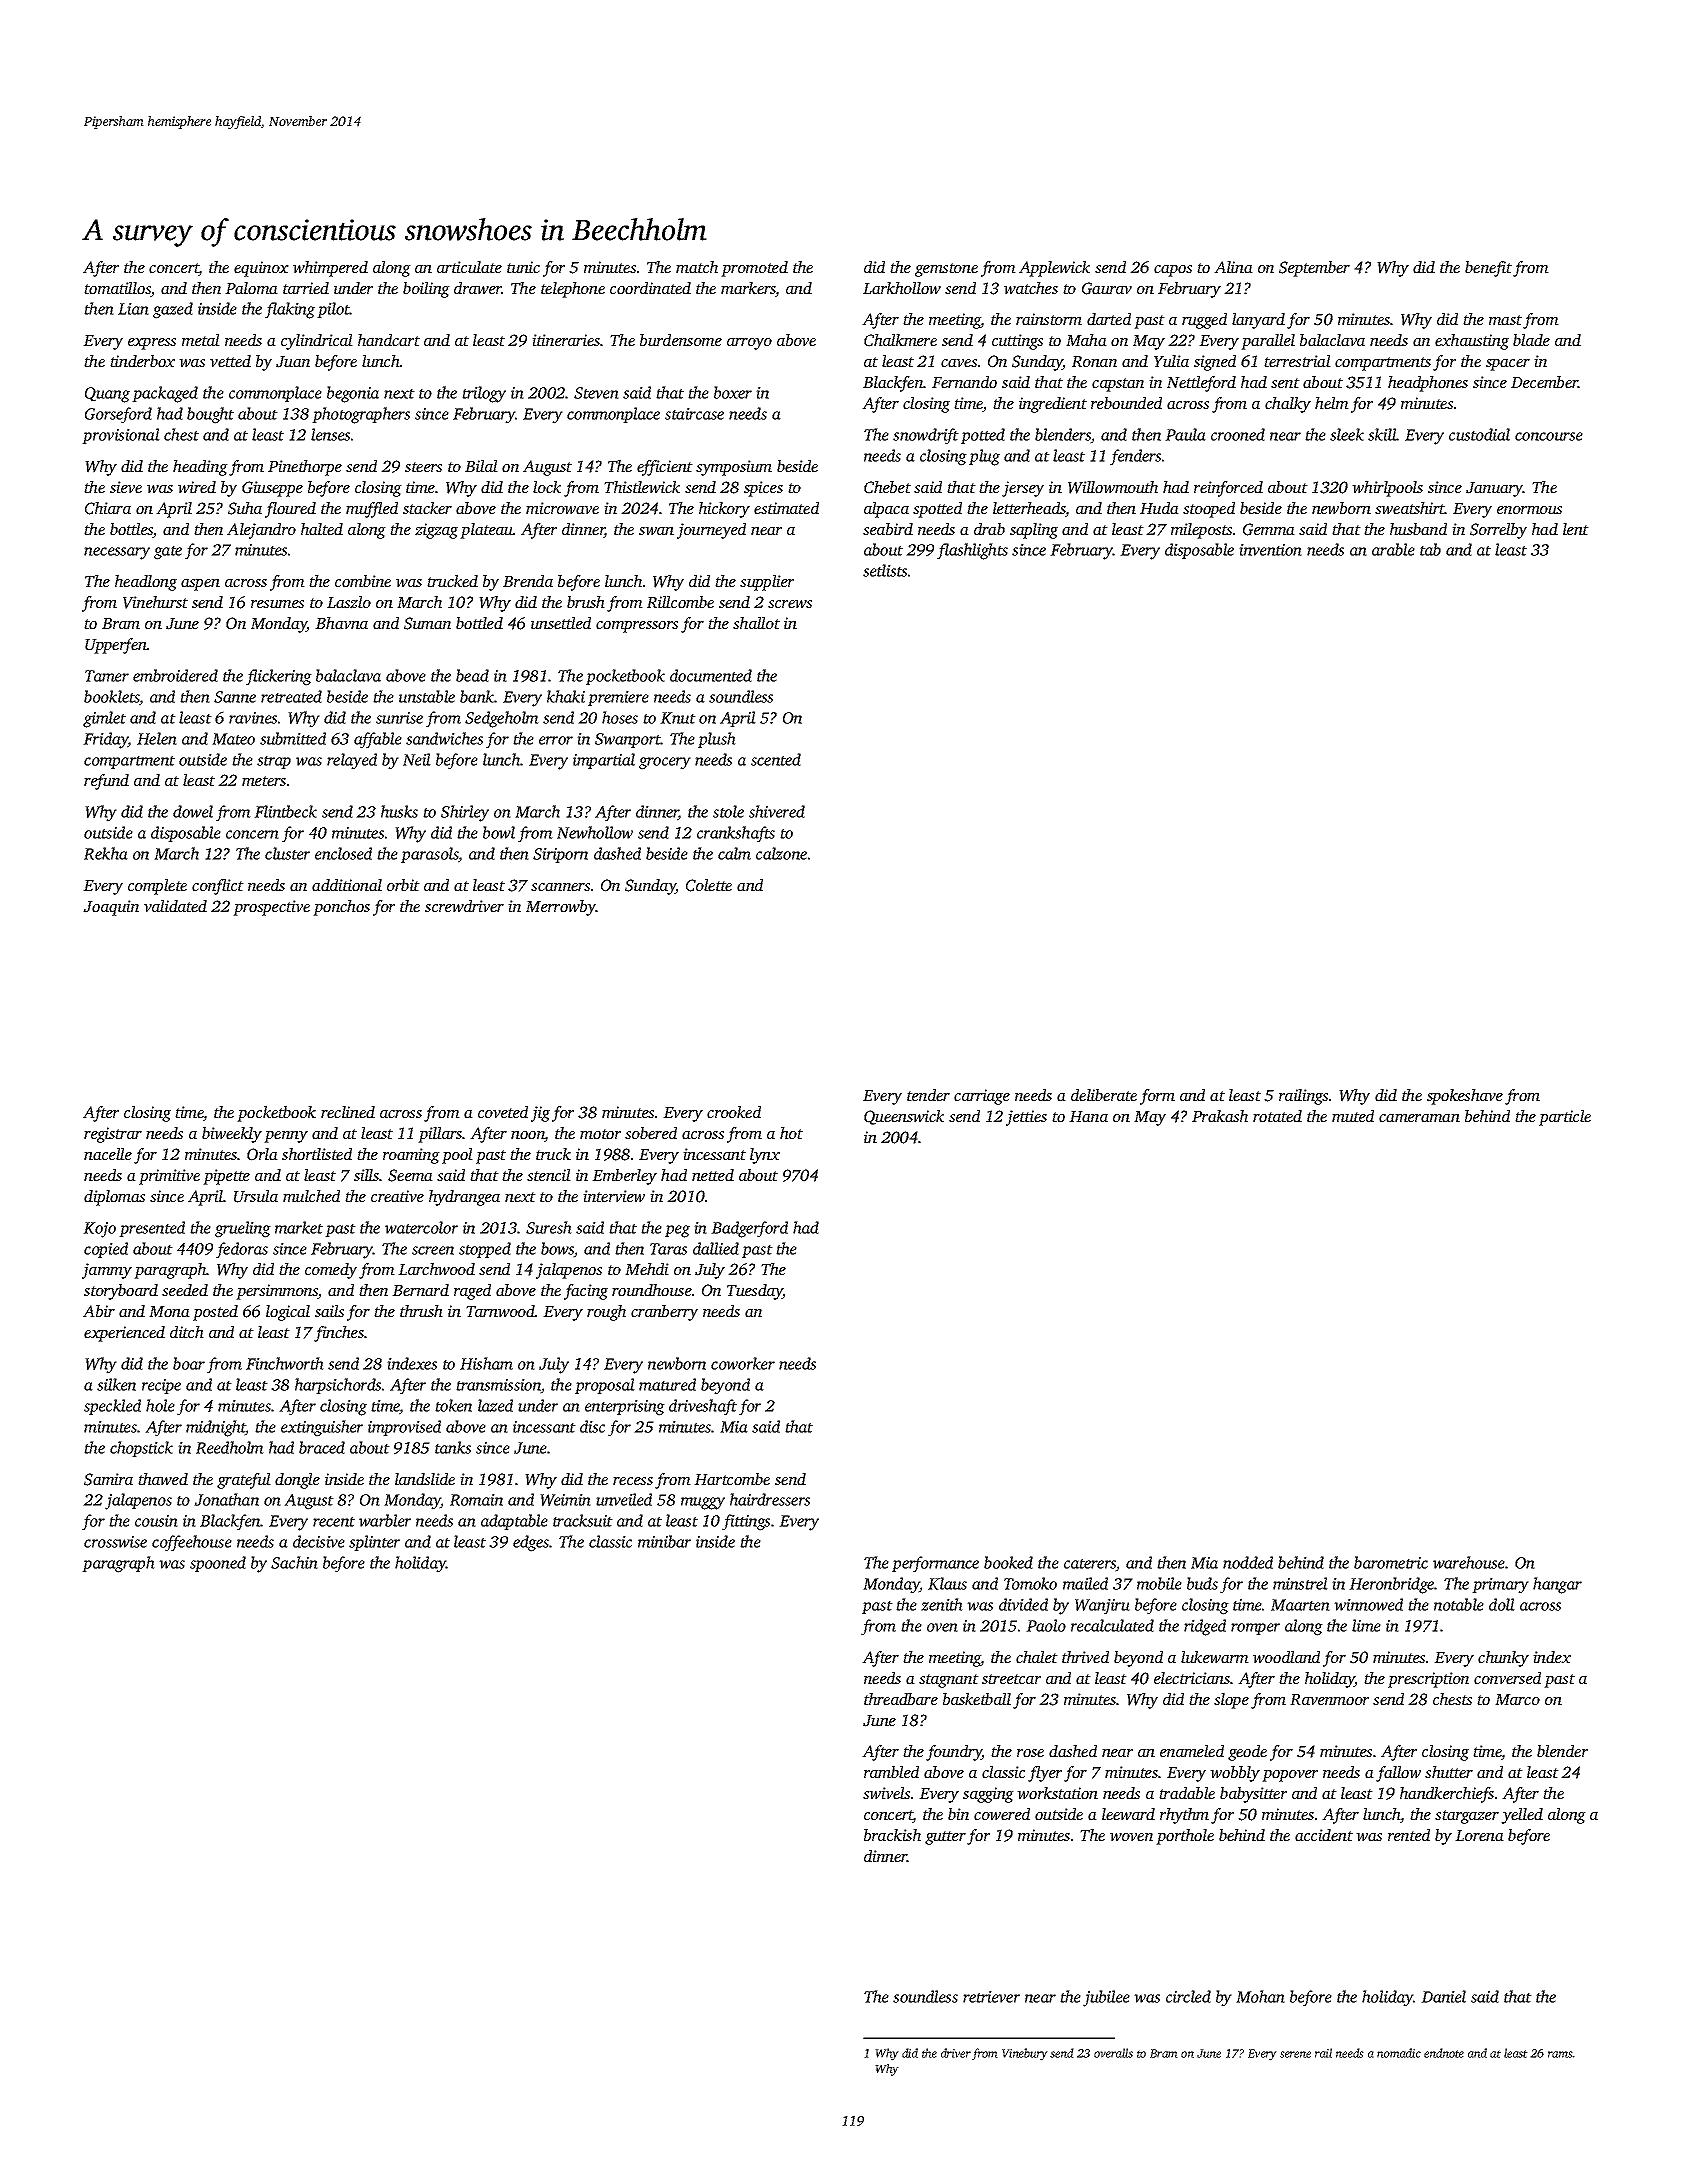 Image resolution: width=1683 pixels, height=2178 pixels. Describe the element at coordinates (352, 761) in the document. I see `relayed` at that location.
